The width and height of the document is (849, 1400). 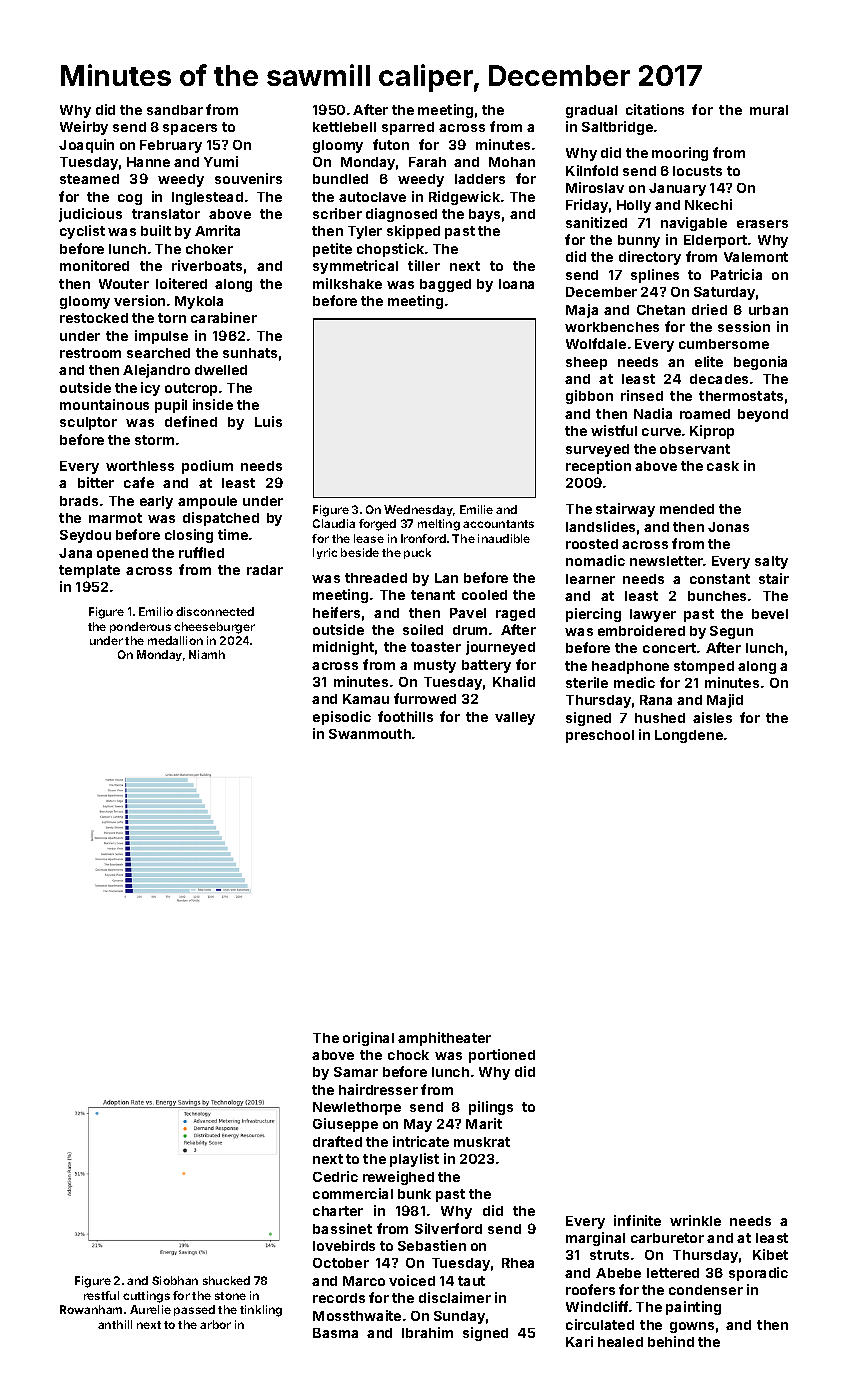 I want to click on beyond, so click(x=763, y=415).
